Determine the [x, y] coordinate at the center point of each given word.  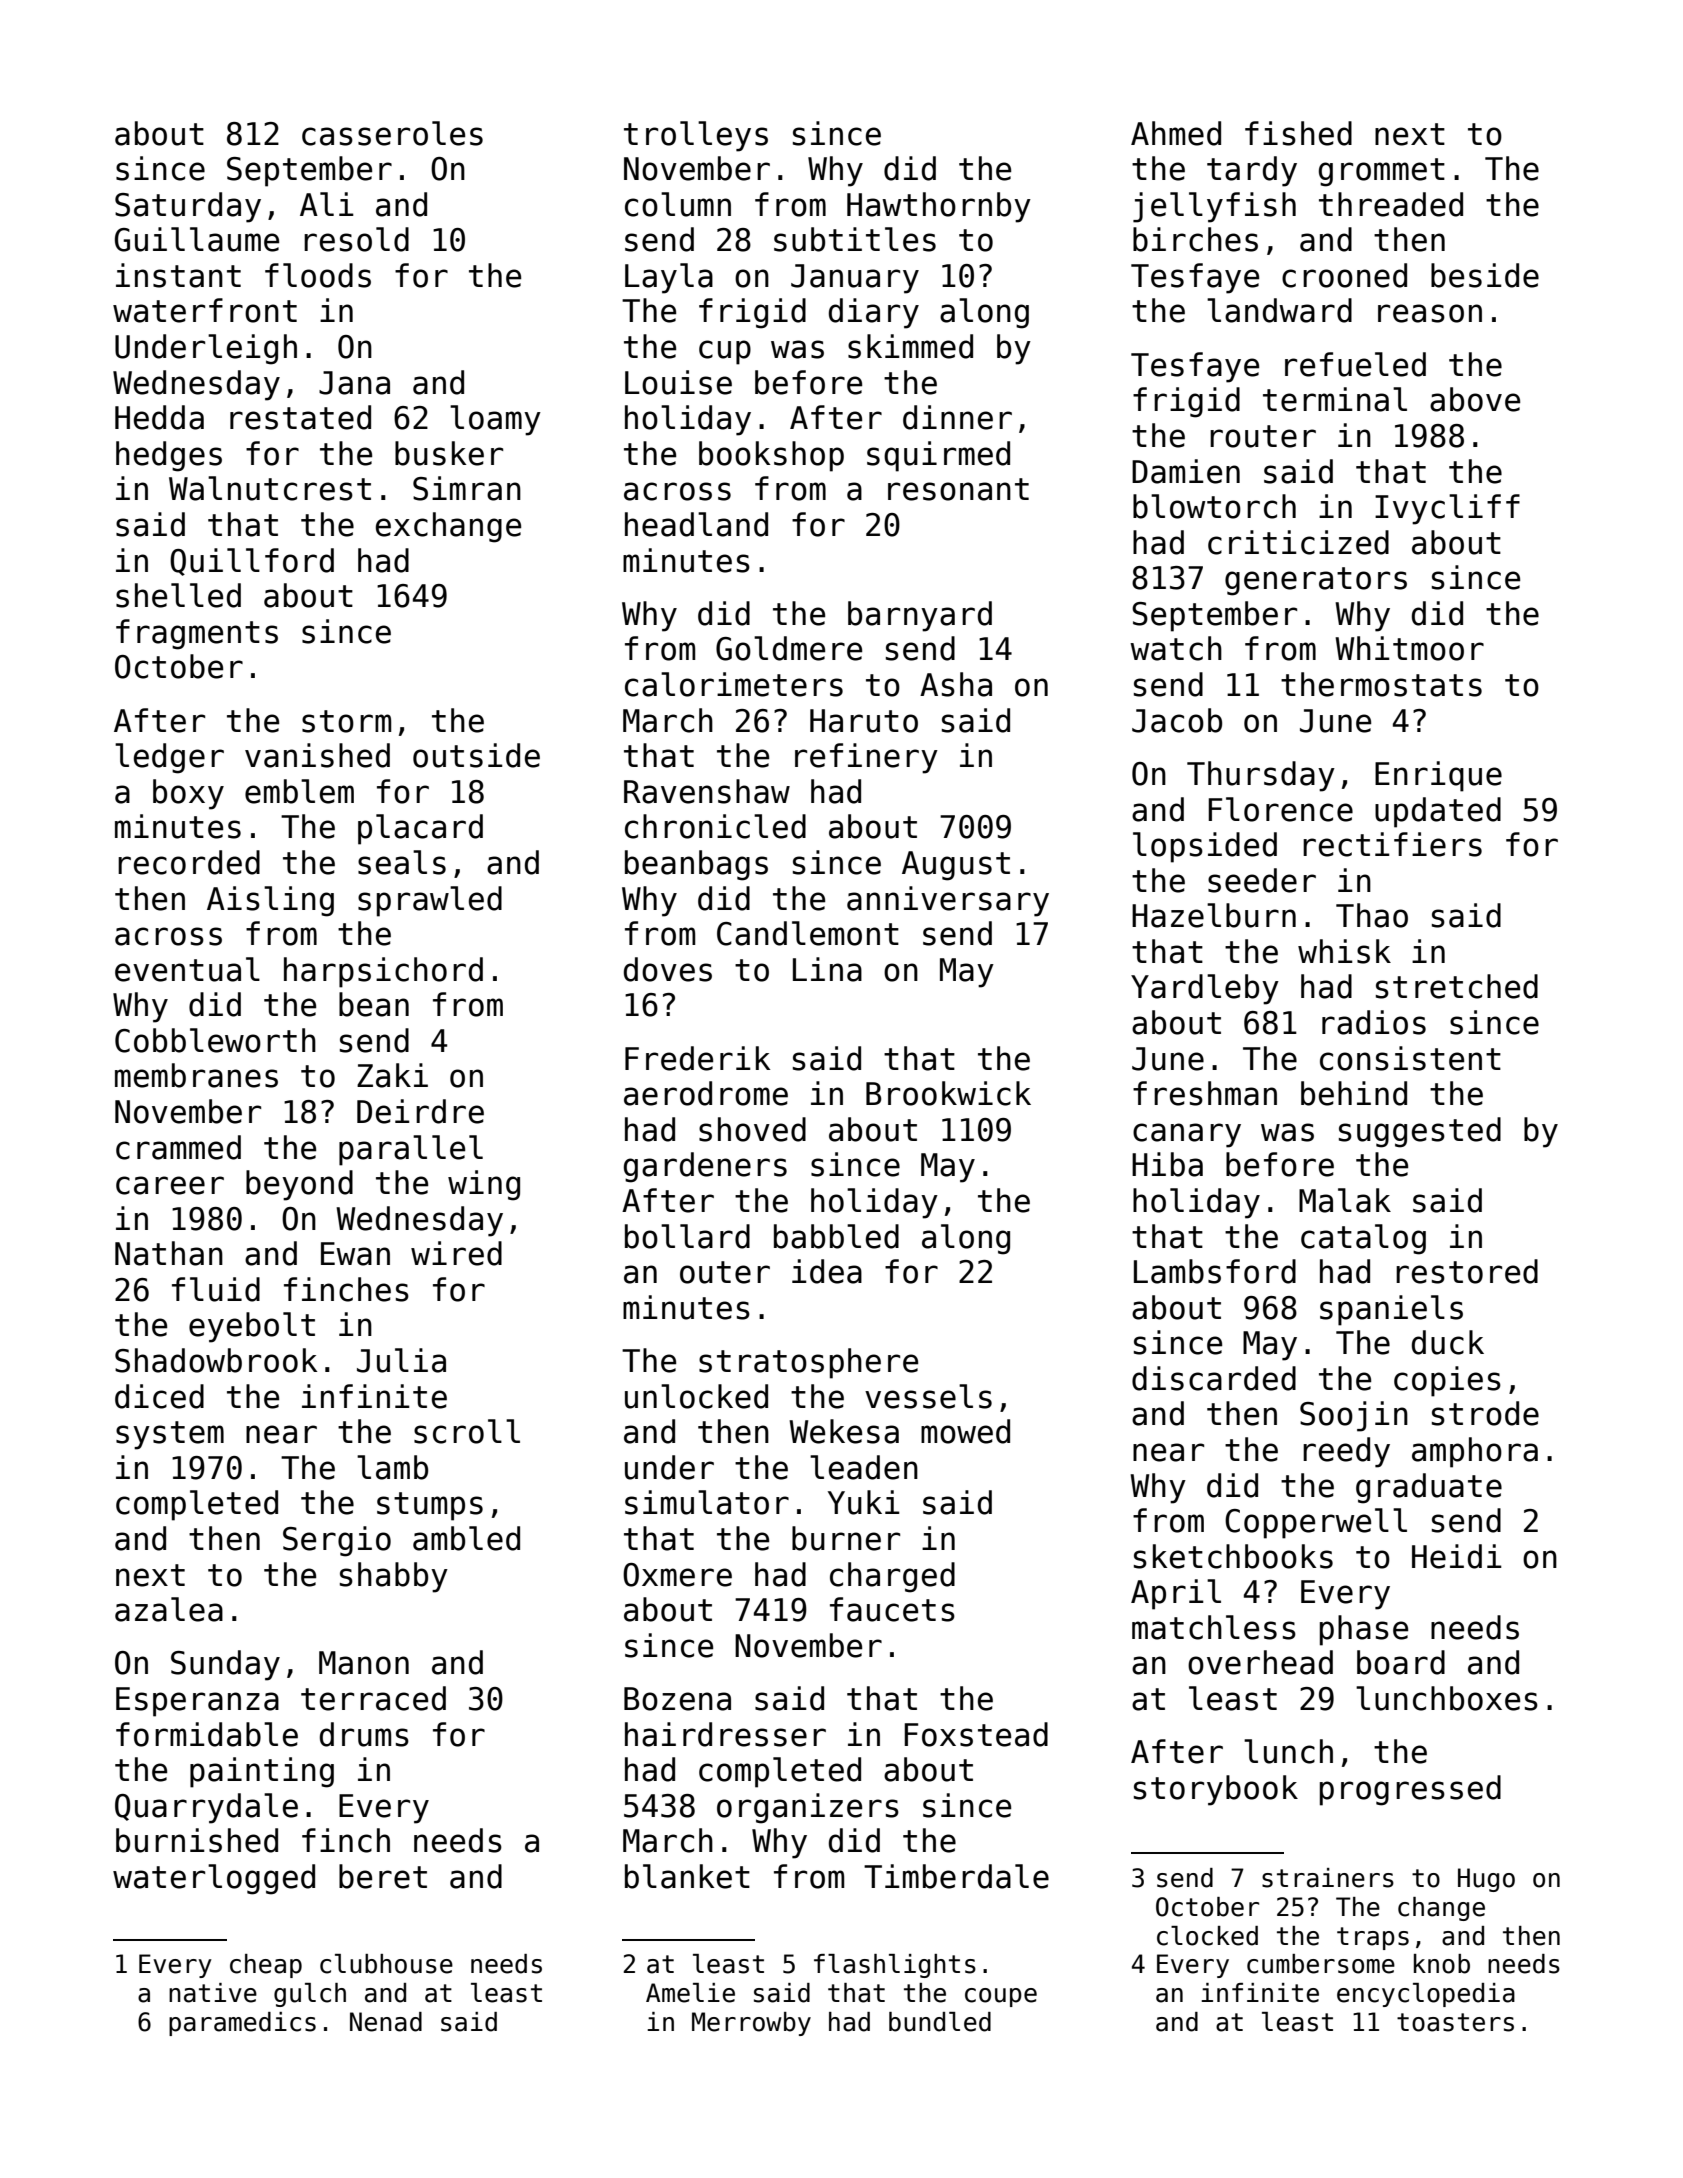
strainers [1328, 1878]
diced [159, 1396]
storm [346, 721]
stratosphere [808, 1363]
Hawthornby [939, 207]
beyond [299, 1185]
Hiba [1167, 1164]
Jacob [1177, 720]
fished [1298, 133]
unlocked [696, 1396]
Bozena [677, 1699]
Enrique [1438, 776]
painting [262, 1772]
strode [1485, 1413]
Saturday [188, 207]
